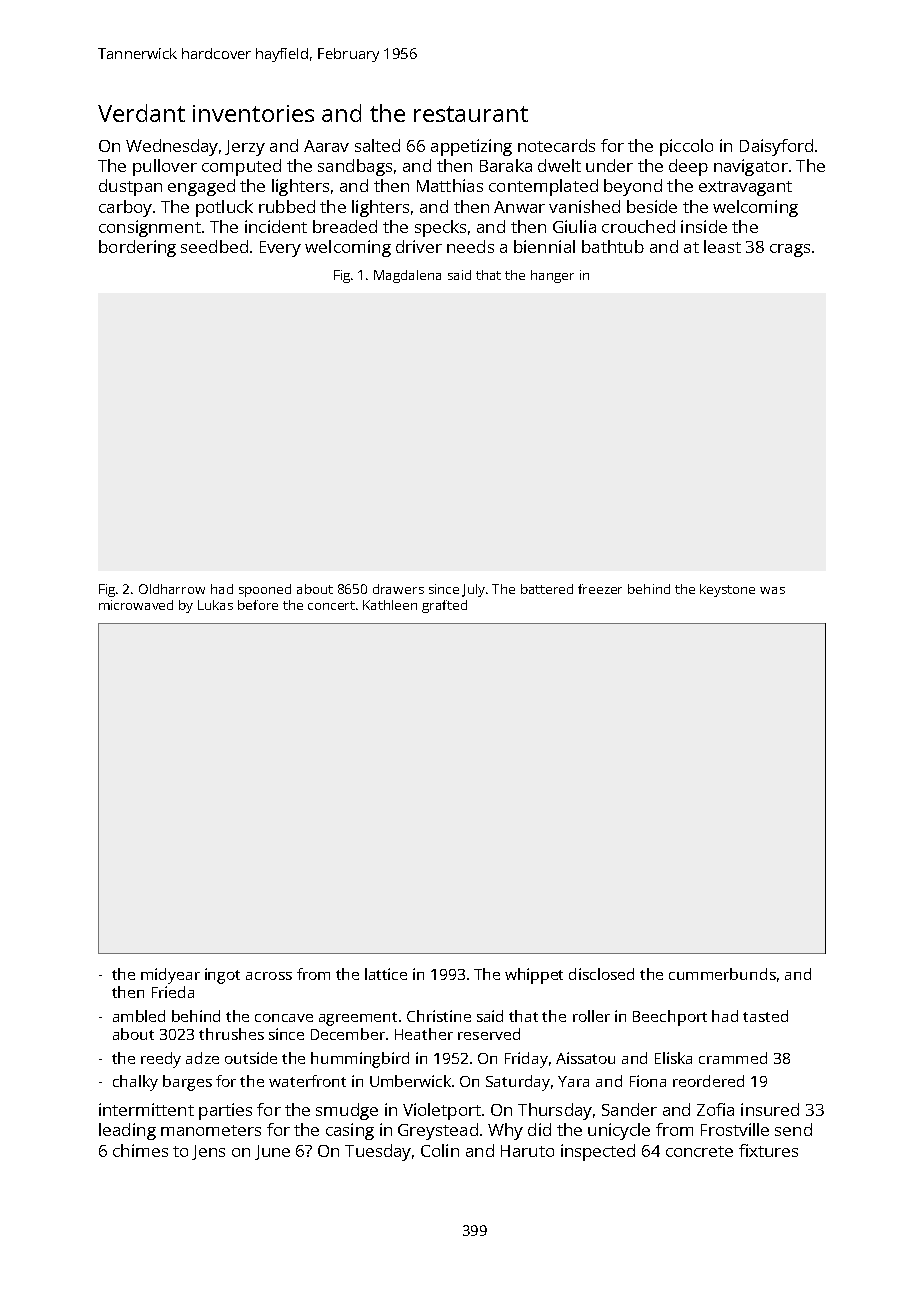 This page has height=1311, width=924. I want to click on Kathleen, so click(390, 605).
